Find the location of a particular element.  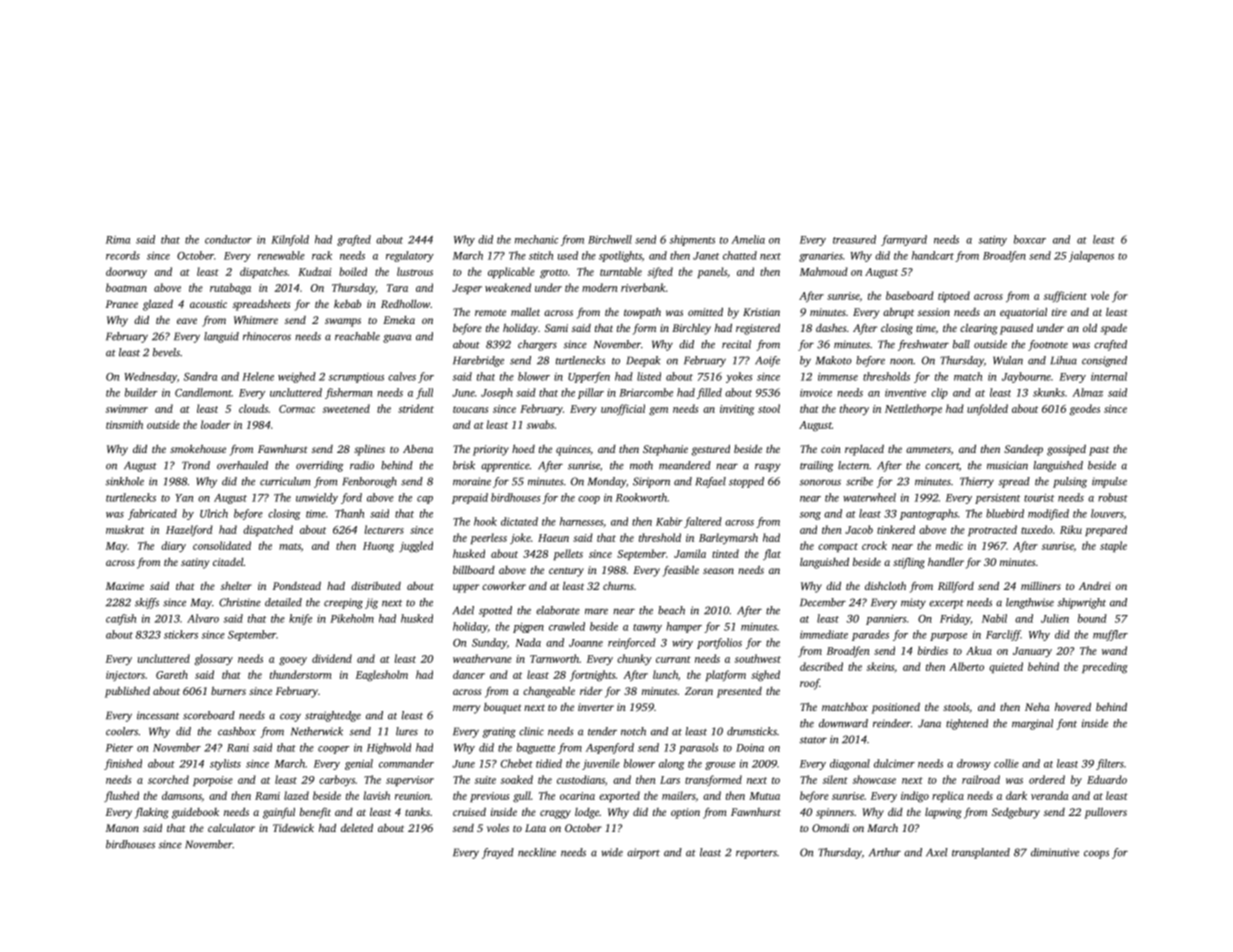

jalapenos is located at coordinates (1091, 256).
